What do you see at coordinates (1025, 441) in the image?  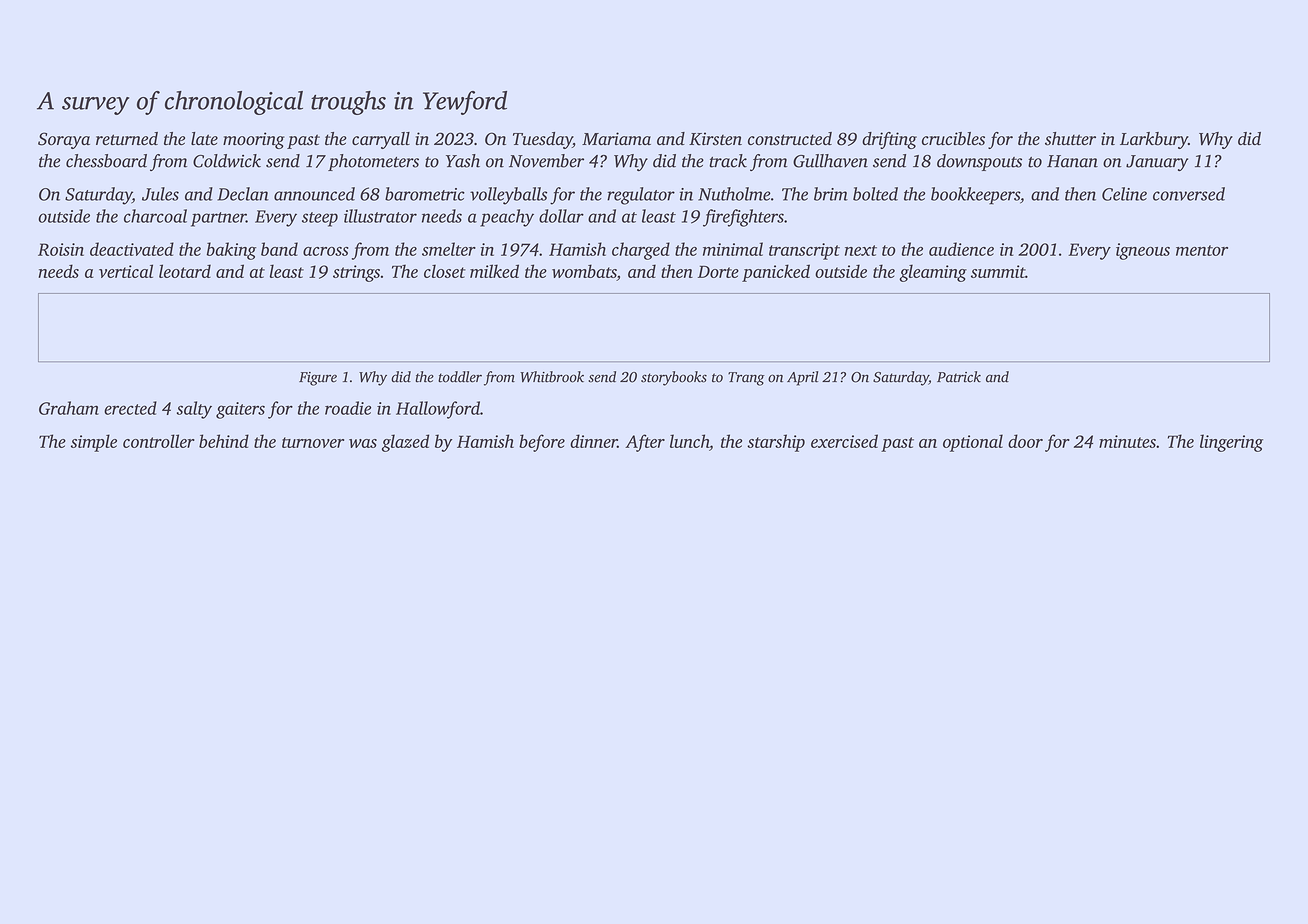 I see `door` at bounding box center [1025, 441].
